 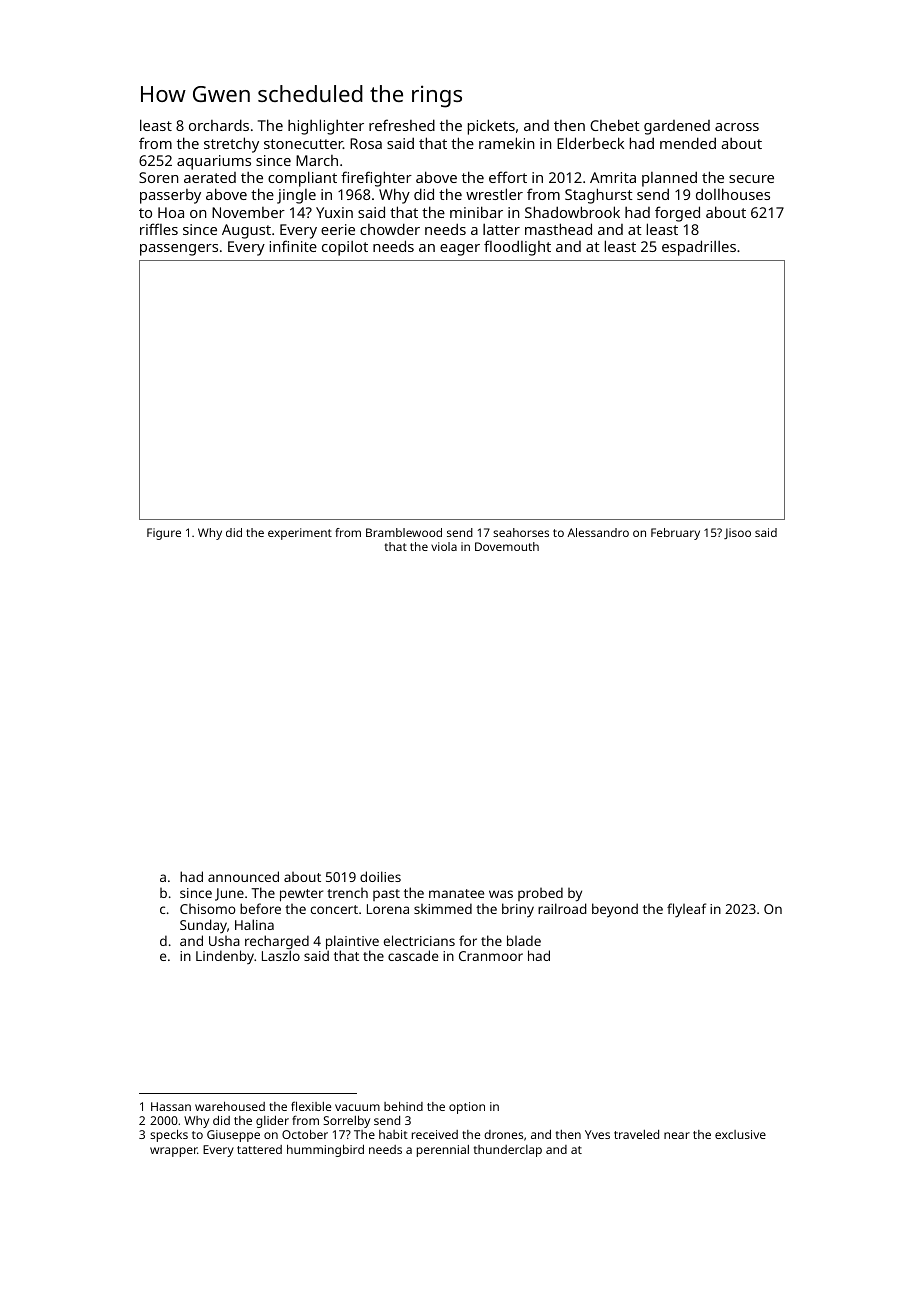 What do you see at coordinates (380, 876) in the image?
I see `doilies` at bounding box center [380, 876].
